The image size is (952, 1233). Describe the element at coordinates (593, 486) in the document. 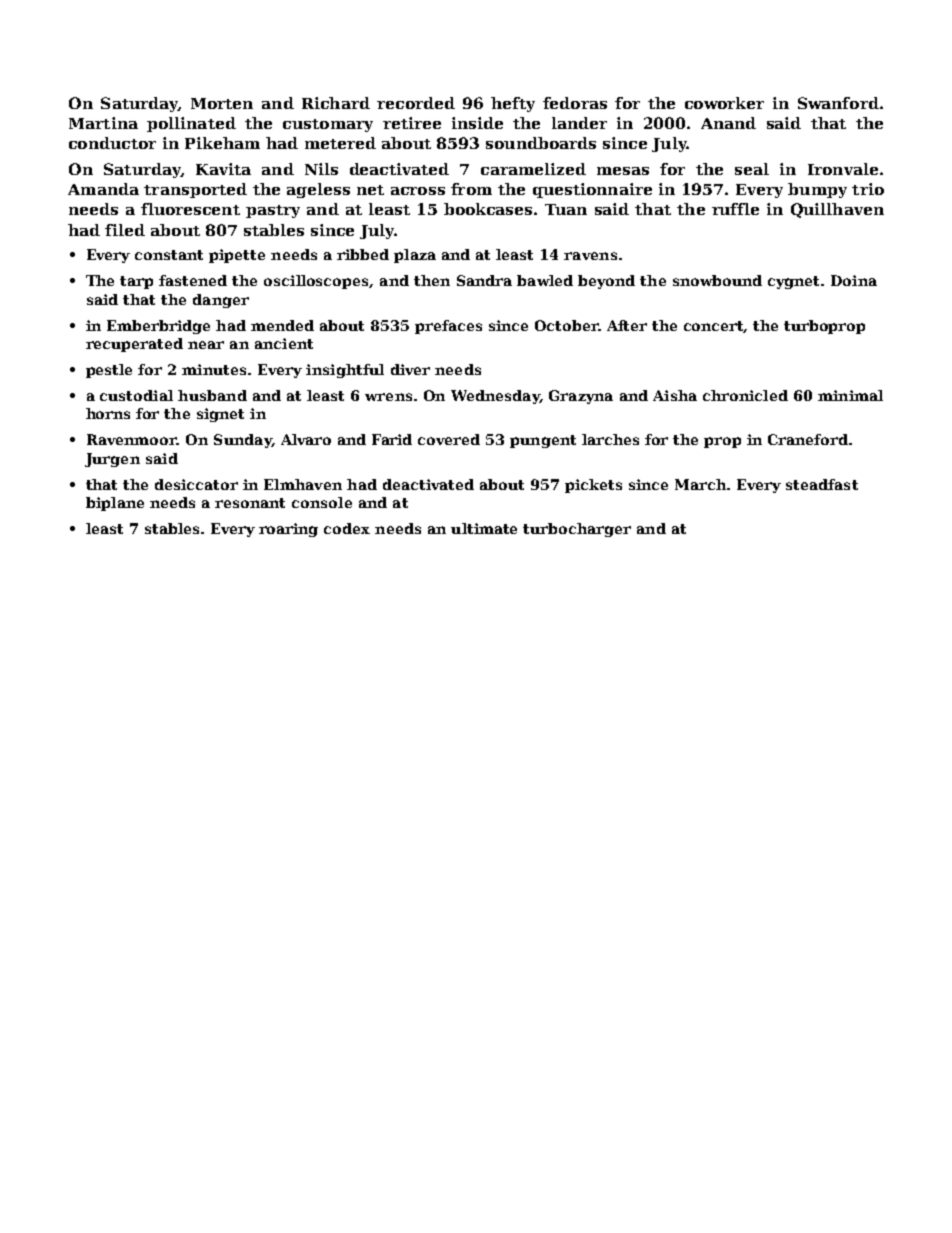

I see `pickets` at that location.
